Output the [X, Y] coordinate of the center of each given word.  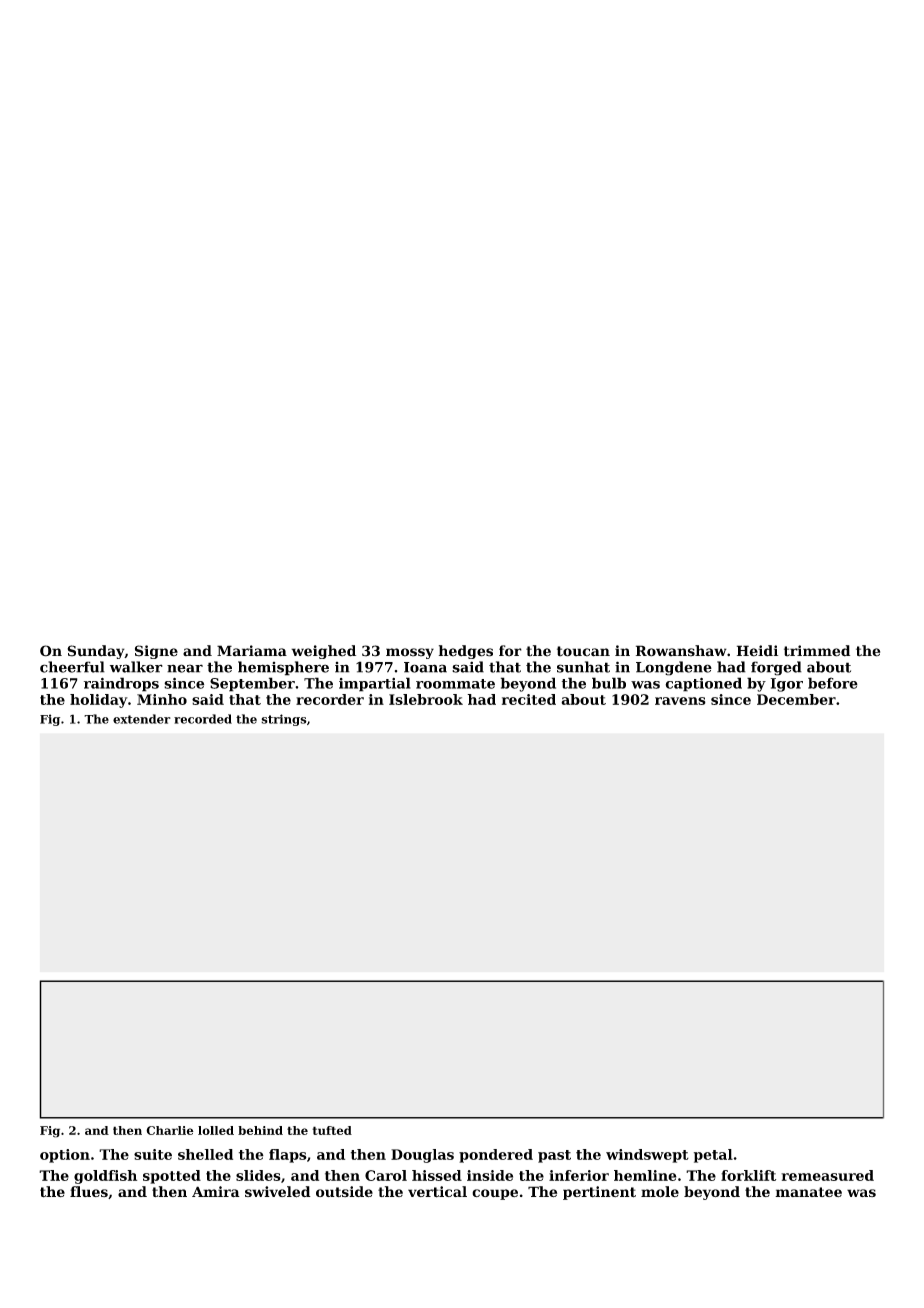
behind [260, 1130]
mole [660, 1192]
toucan [583, 651]
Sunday [95, 652]
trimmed [817, 651]
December [796, 699]
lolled [216, 1130]
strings [284, 720]
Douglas [422, 1156]
